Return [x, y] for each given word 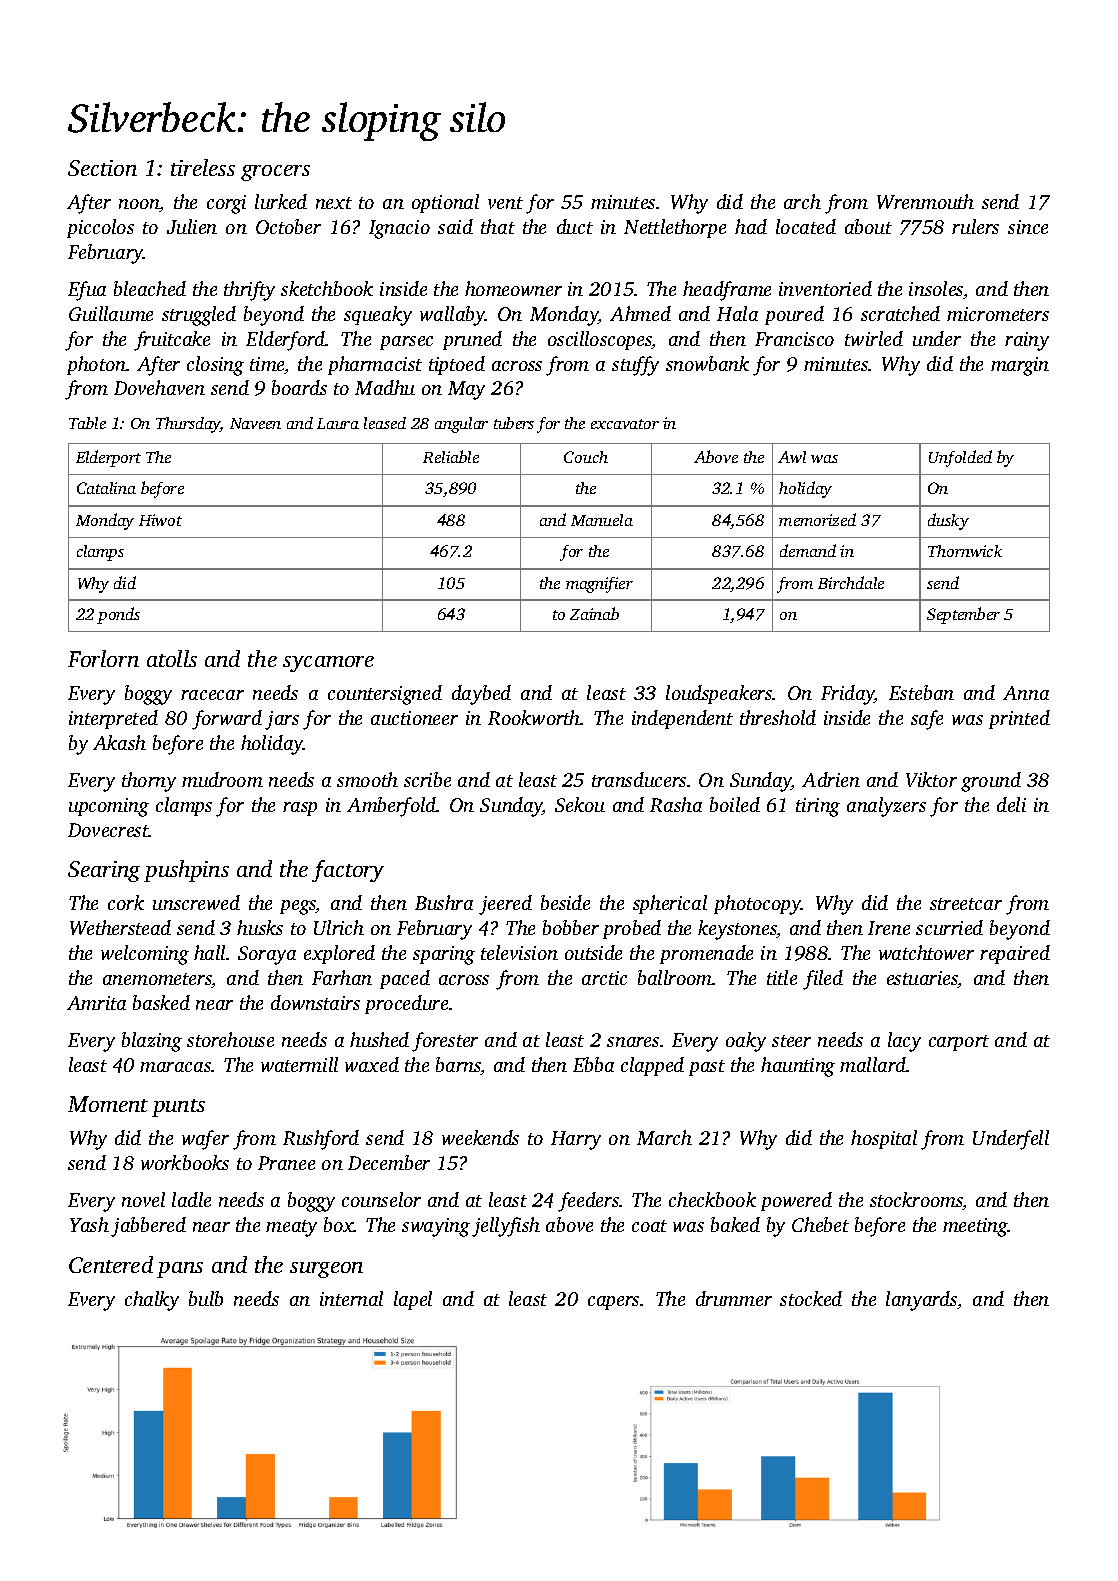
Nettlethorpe [675, 228]
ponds [118, 615]
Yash [89, 1224]
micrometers [998, 314]
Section [102, 168]
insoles [936, 288]
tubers [514, 423]
